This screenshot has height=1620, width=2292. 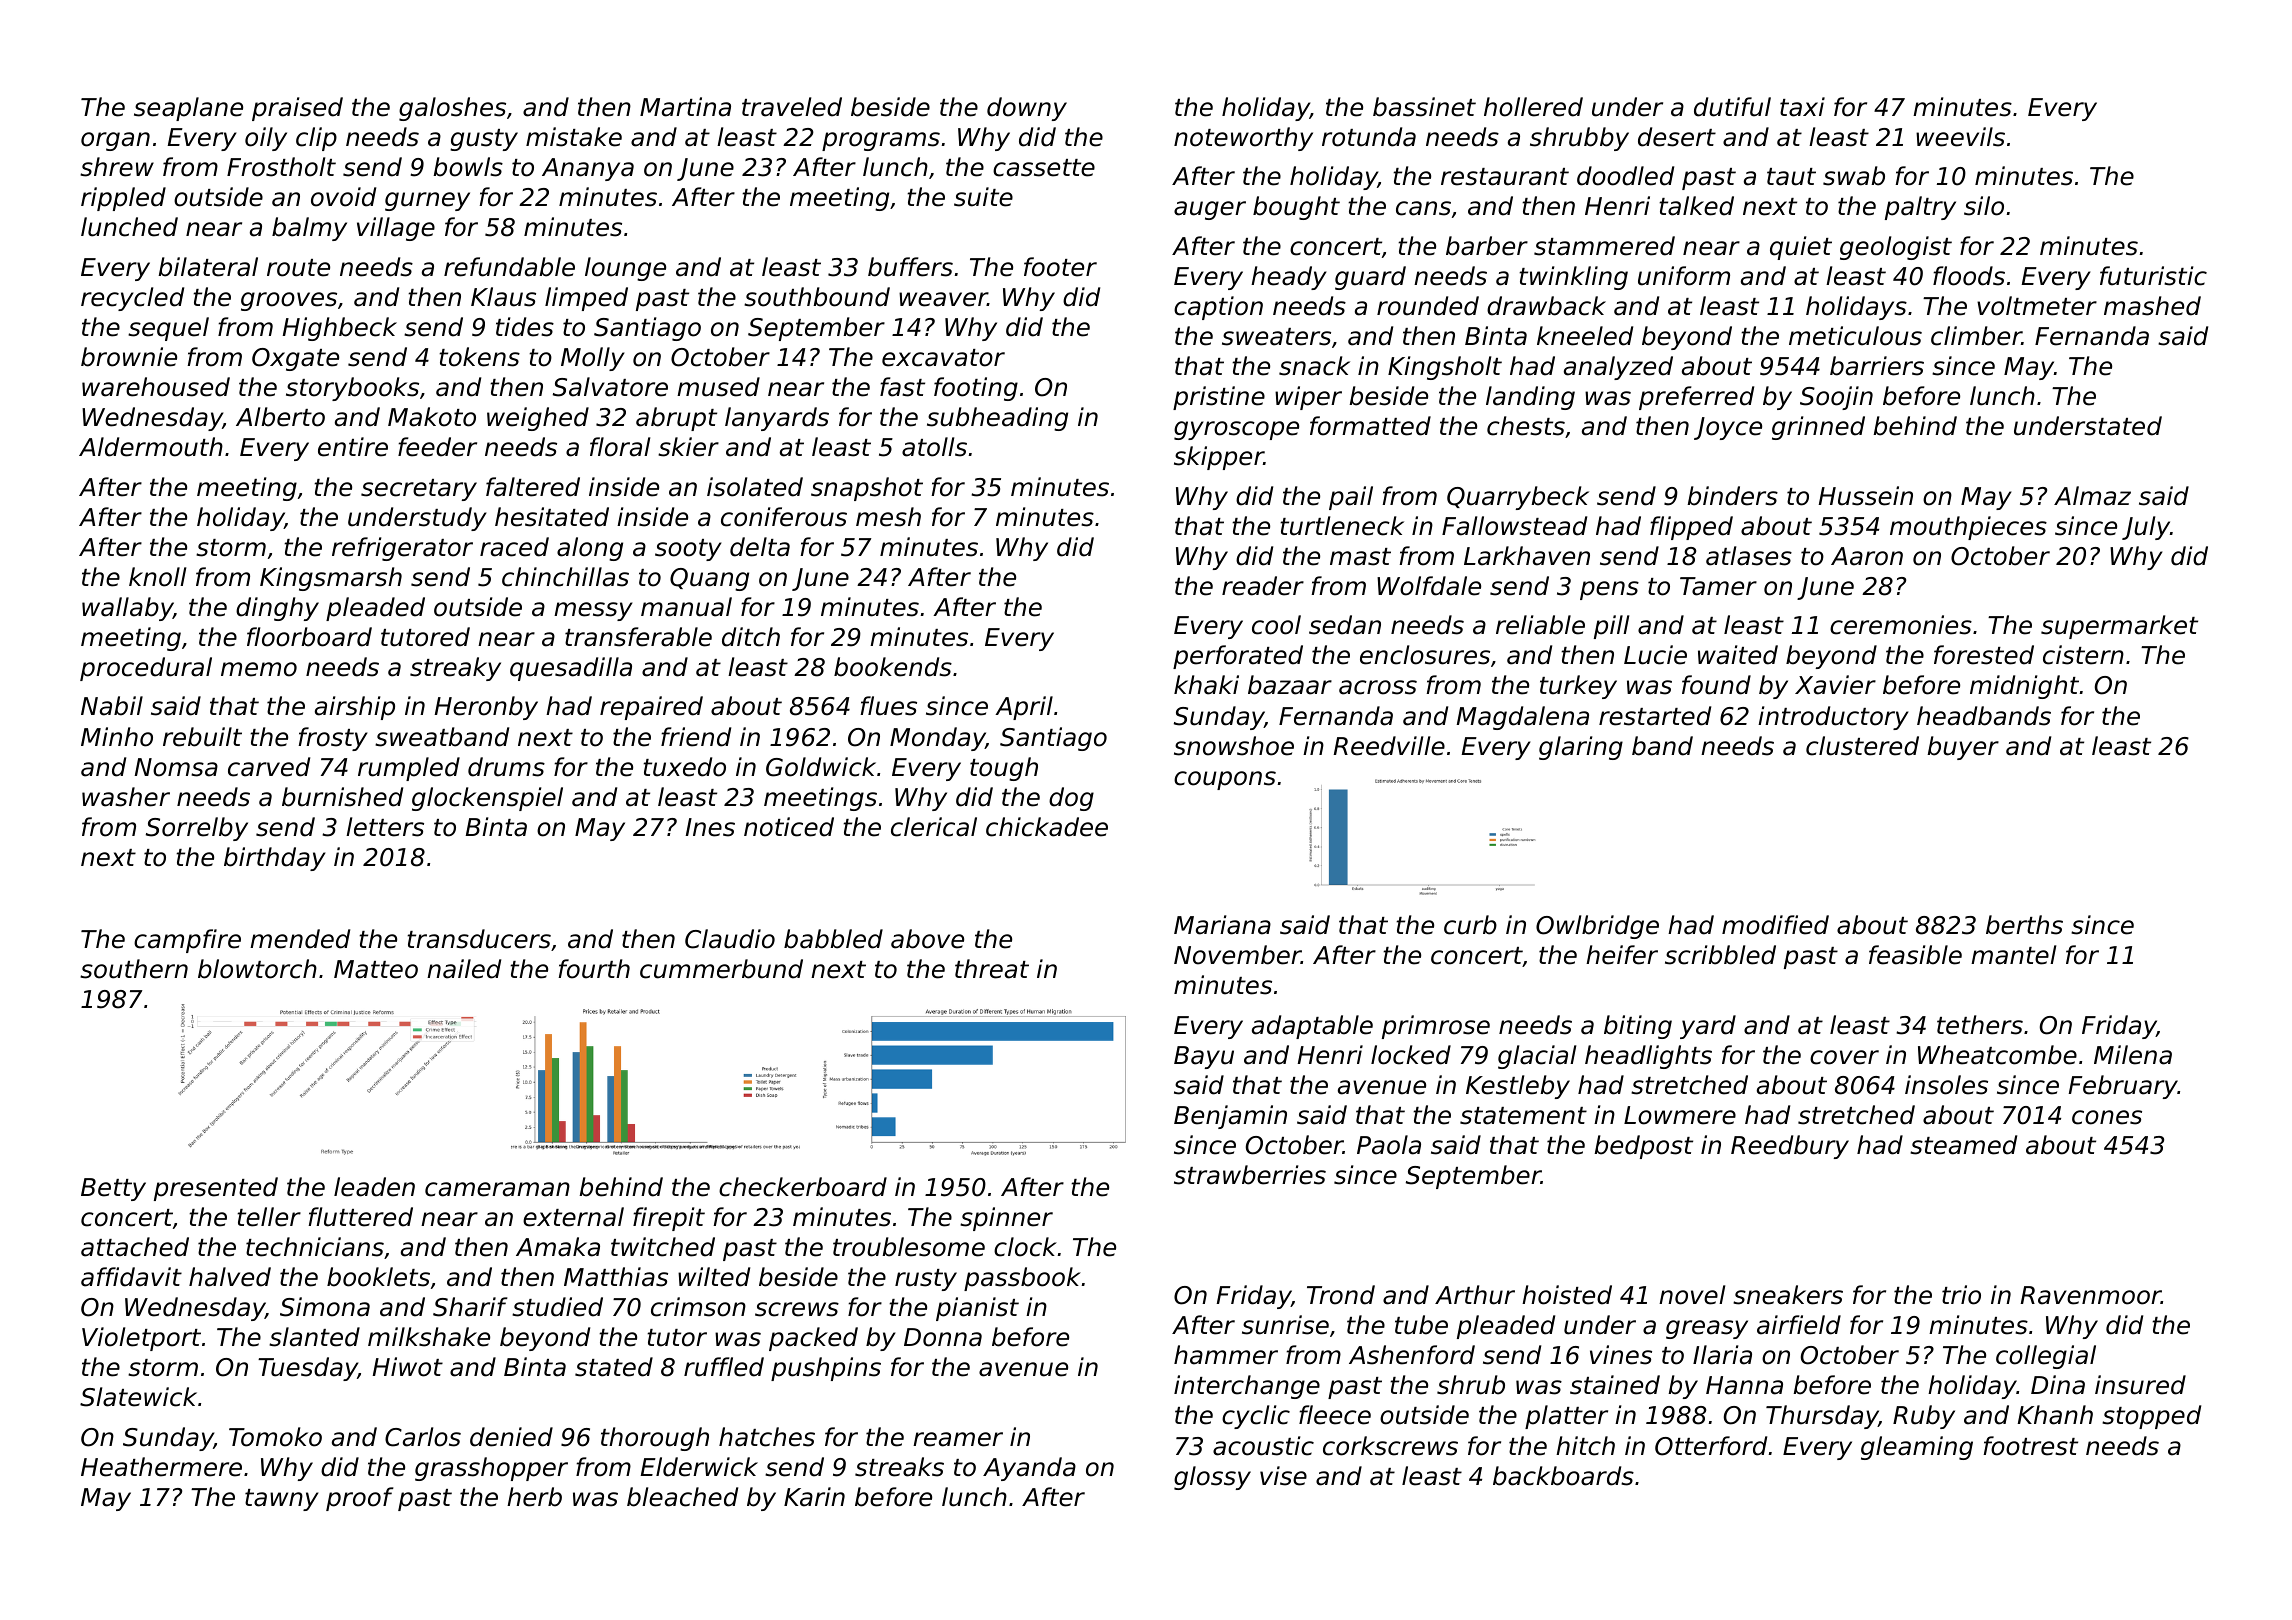 What do you see at coordinates (1915, 955) in the screenshot?
I see `feasible` at bounding box center [1915, 955].
